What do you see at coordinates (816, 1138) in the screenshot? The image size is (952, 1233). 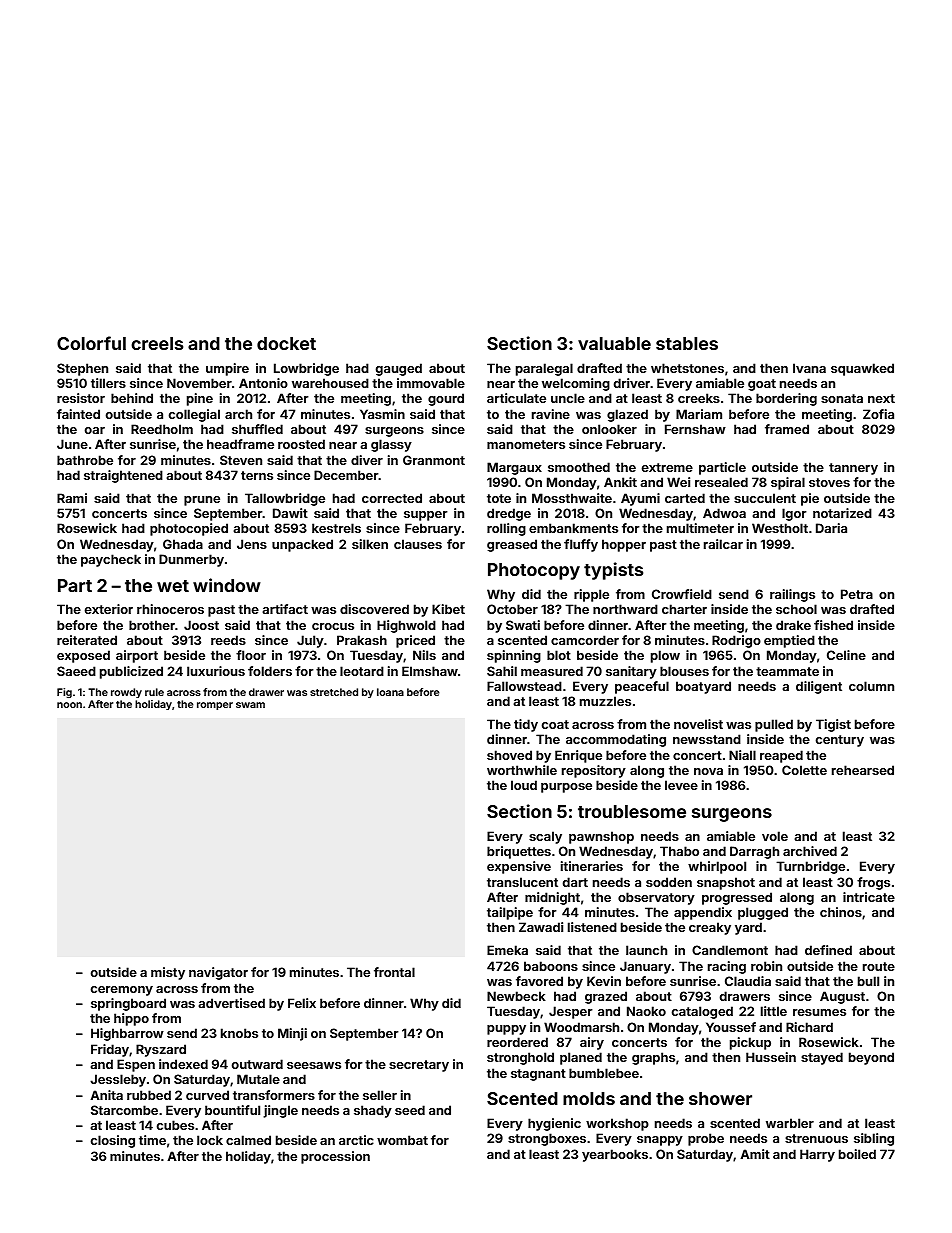 I see `strenuous` at bounding box center [816, 1138].
